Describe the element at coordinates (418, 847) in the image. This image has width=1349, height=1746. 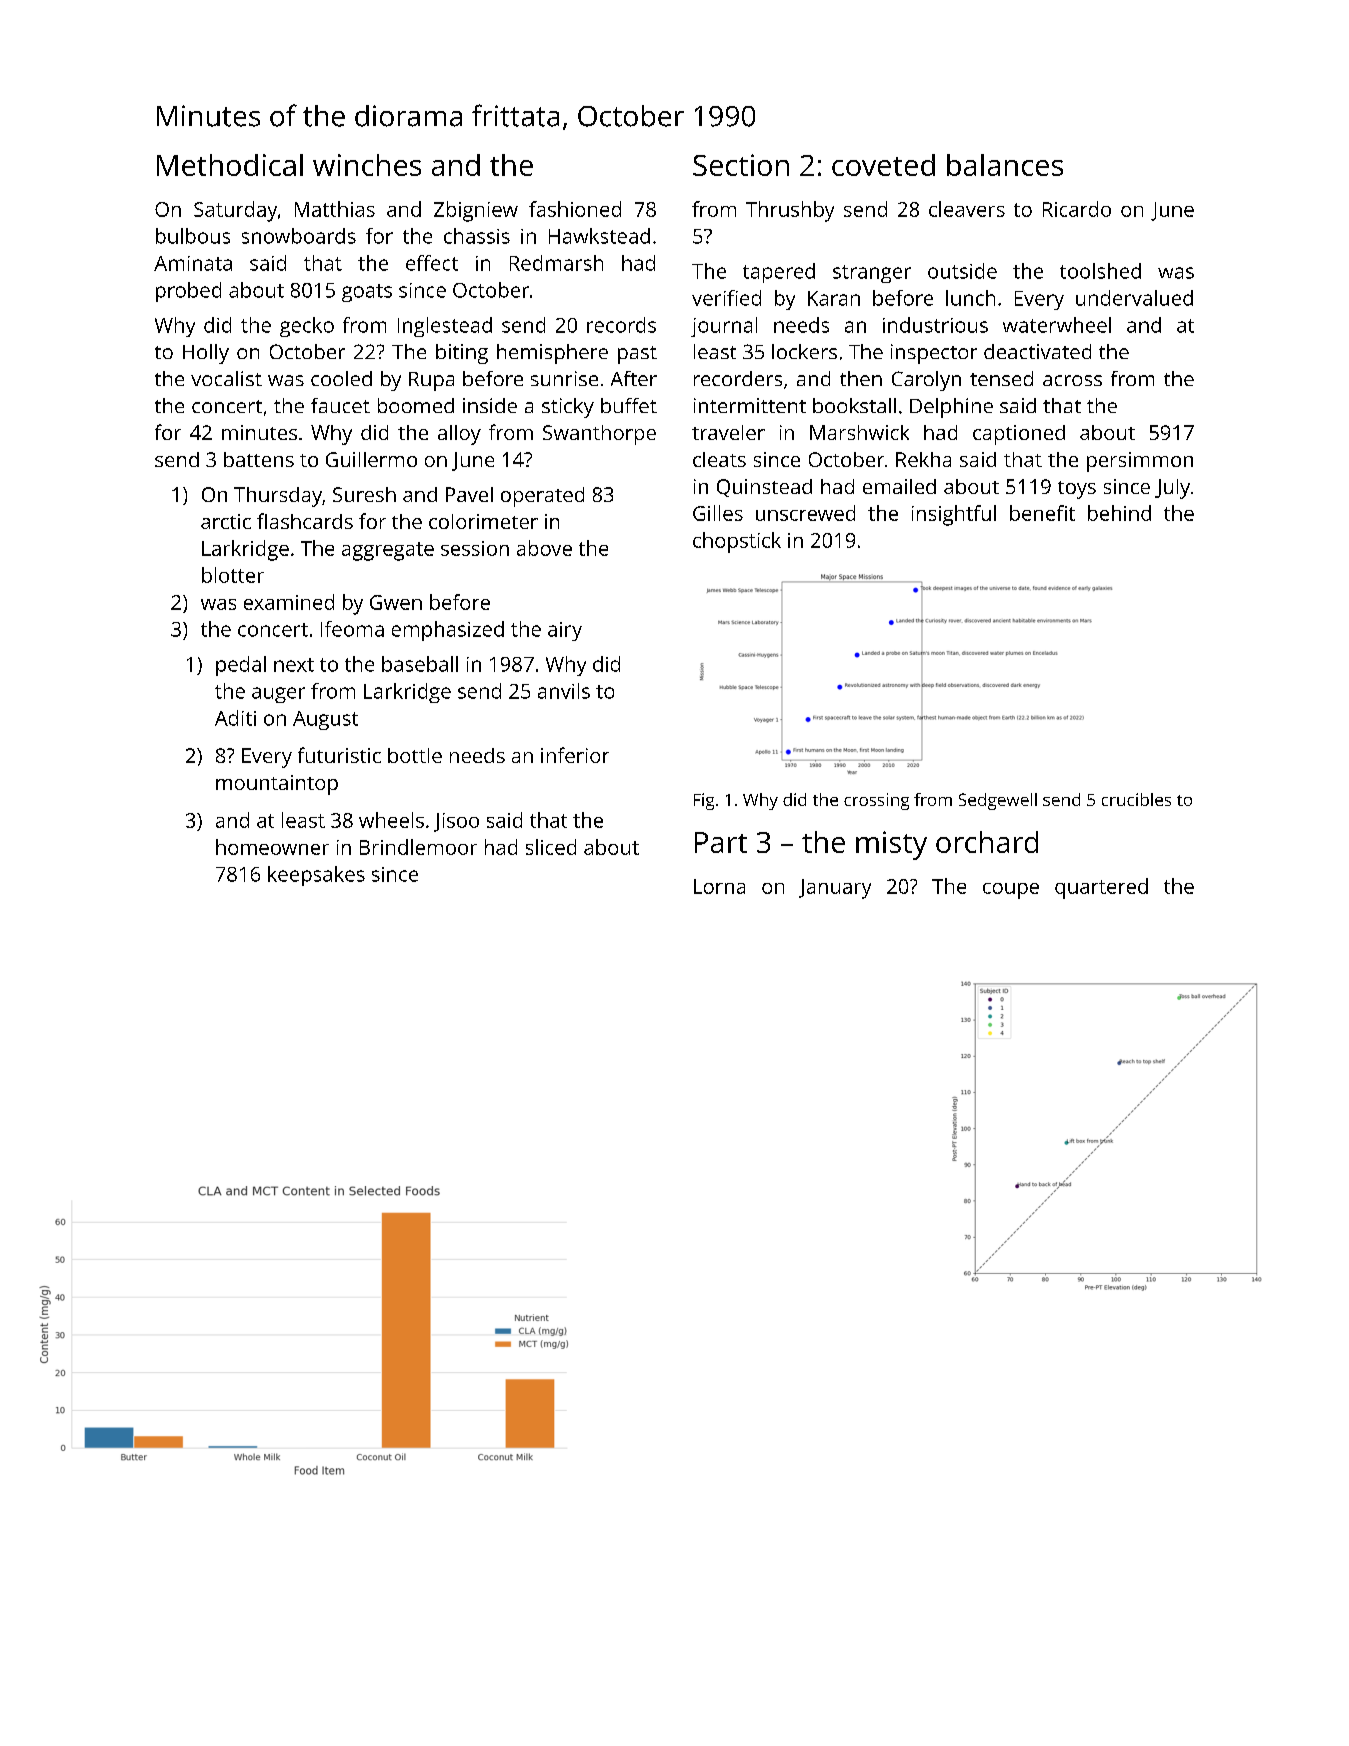
I see `Brindlemoor` at that location.
